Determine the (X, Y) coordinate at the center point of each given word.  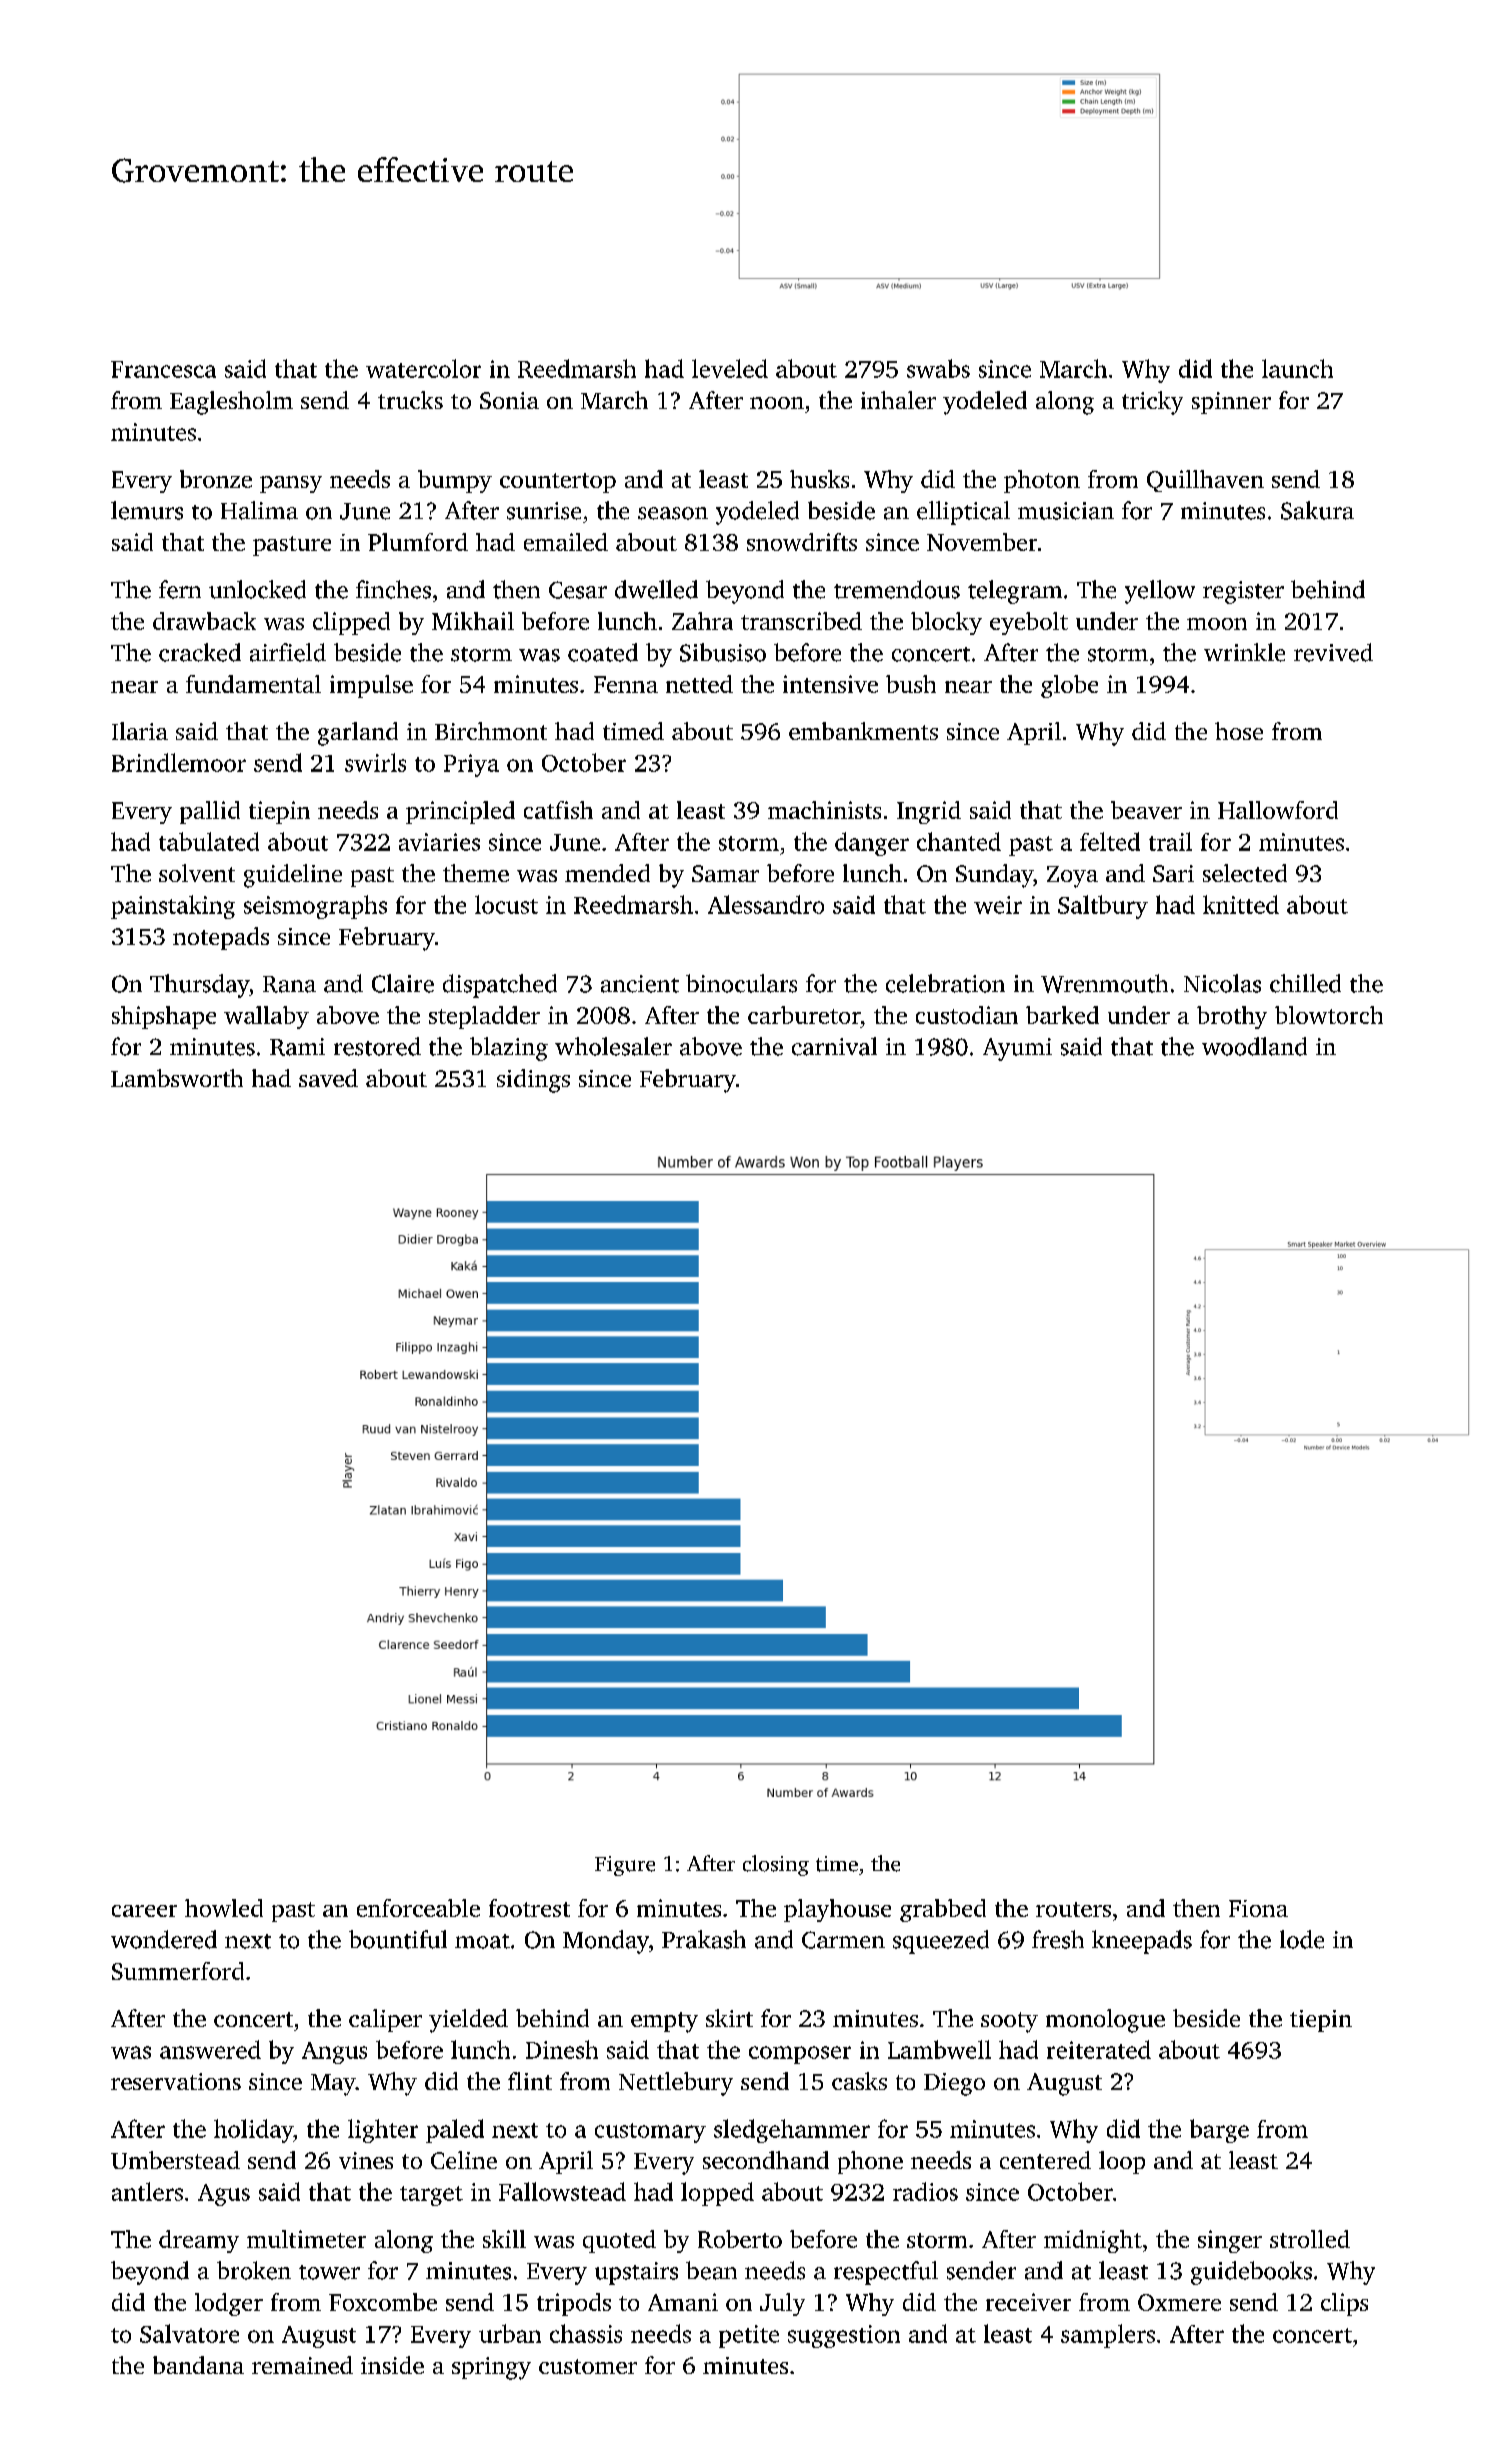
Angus (334, 2053)
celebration (945, 983)
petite (749, 2336)
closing (776, 1865)
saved (328, 1078)
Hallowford (1278, 810)
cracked (200, 652)
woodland (1254, 1046)
